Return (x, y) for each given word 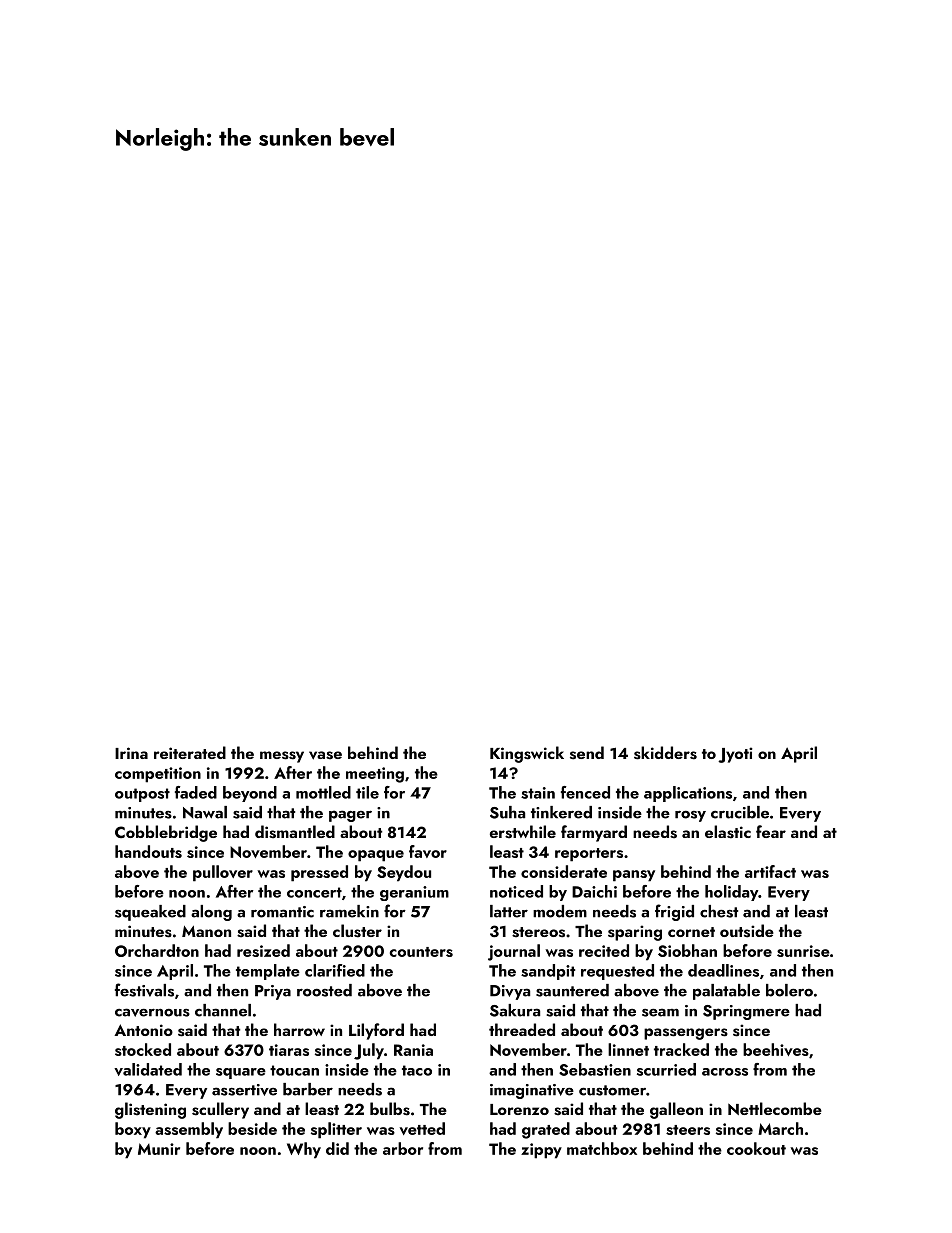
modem (560, 911)
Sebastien (595, 1069)
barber (308, 1089)
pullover (223, 873)
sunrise (803, 951)
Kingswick (527, 754)
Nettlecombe (775, 1108)
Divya (510, 992)
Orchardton (157, 950)
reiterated (190, 752)
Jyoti (735, 755)
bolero (789, 990)
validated (148, 1069)
